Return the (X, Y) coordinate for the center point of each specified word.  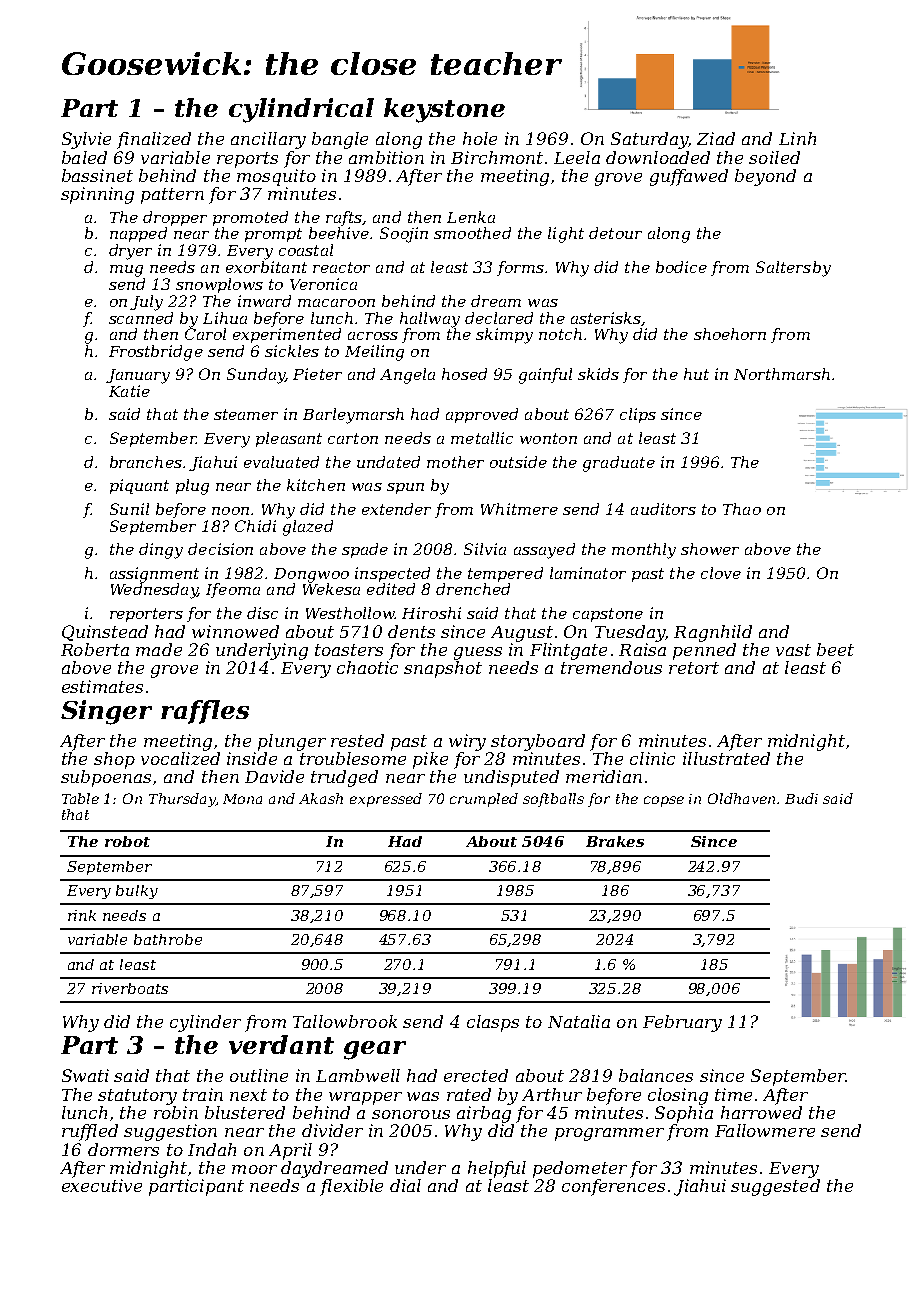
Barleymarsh (353, 416)
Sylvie (86, 140)
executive (102, 1185)
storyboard (538, 742)
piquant (139, 486)
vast (793, 650)
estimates (102, 686)
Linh (797, 138)
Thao (742, 509)
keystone (444, 110)
